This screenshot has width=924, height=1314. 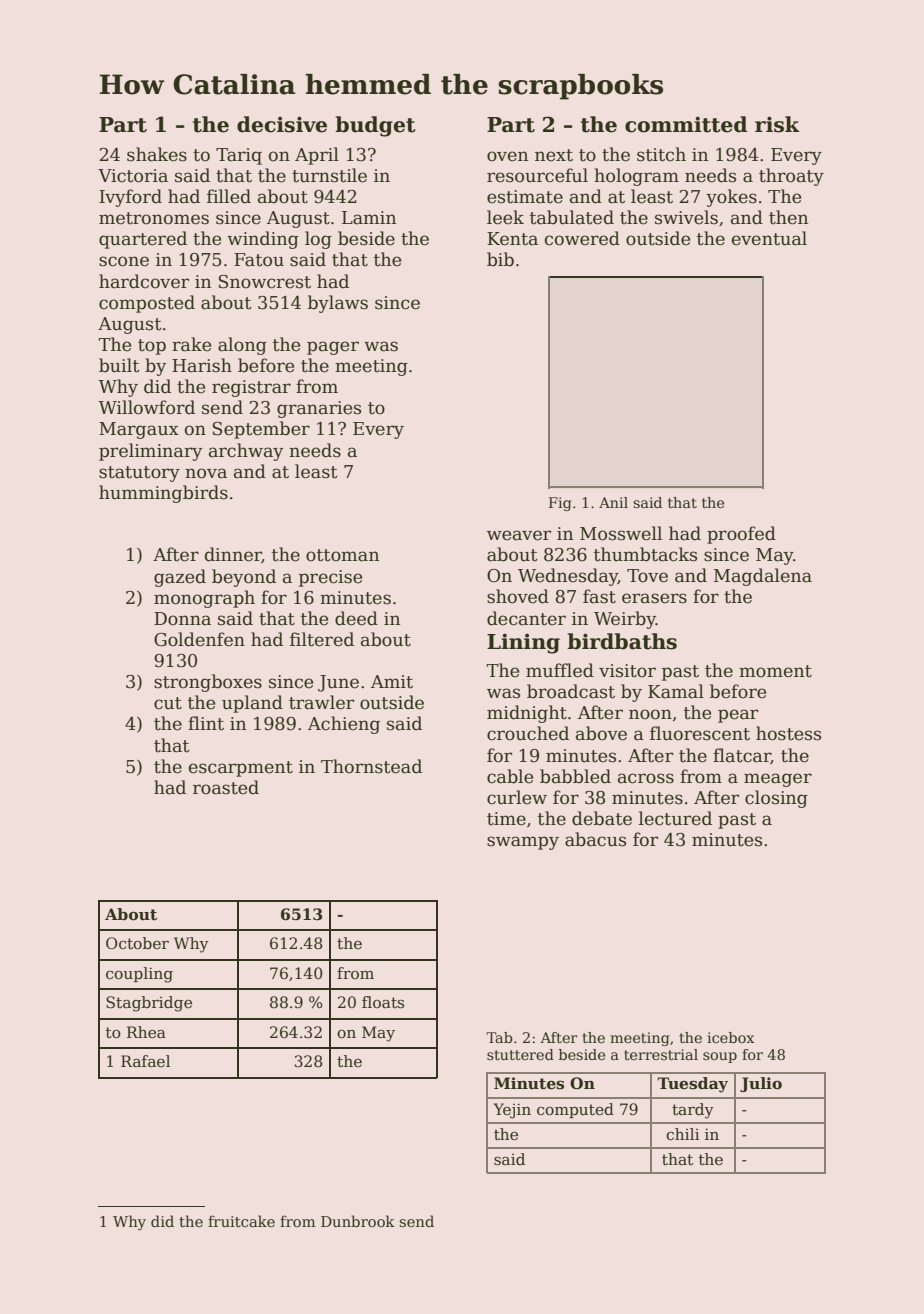 What do you see at coordinates (241, 1221) in the screenshot?
I see `fruitcake` at bounding box center [241, 1221].
